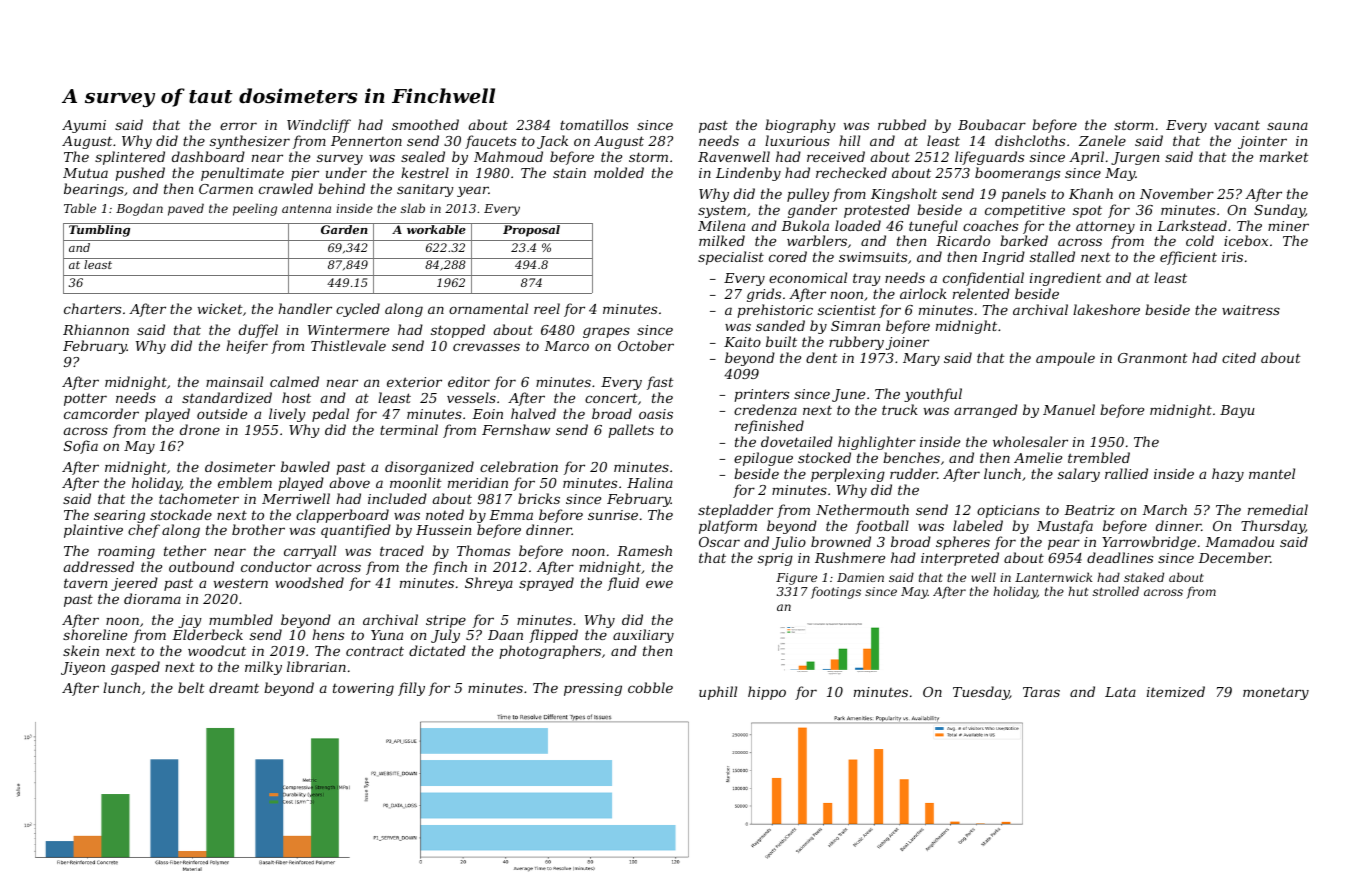  What do you see at coordinates (1237, 125) in the screenshot?
I see `vacant` at bounding box center [1237, 125].
